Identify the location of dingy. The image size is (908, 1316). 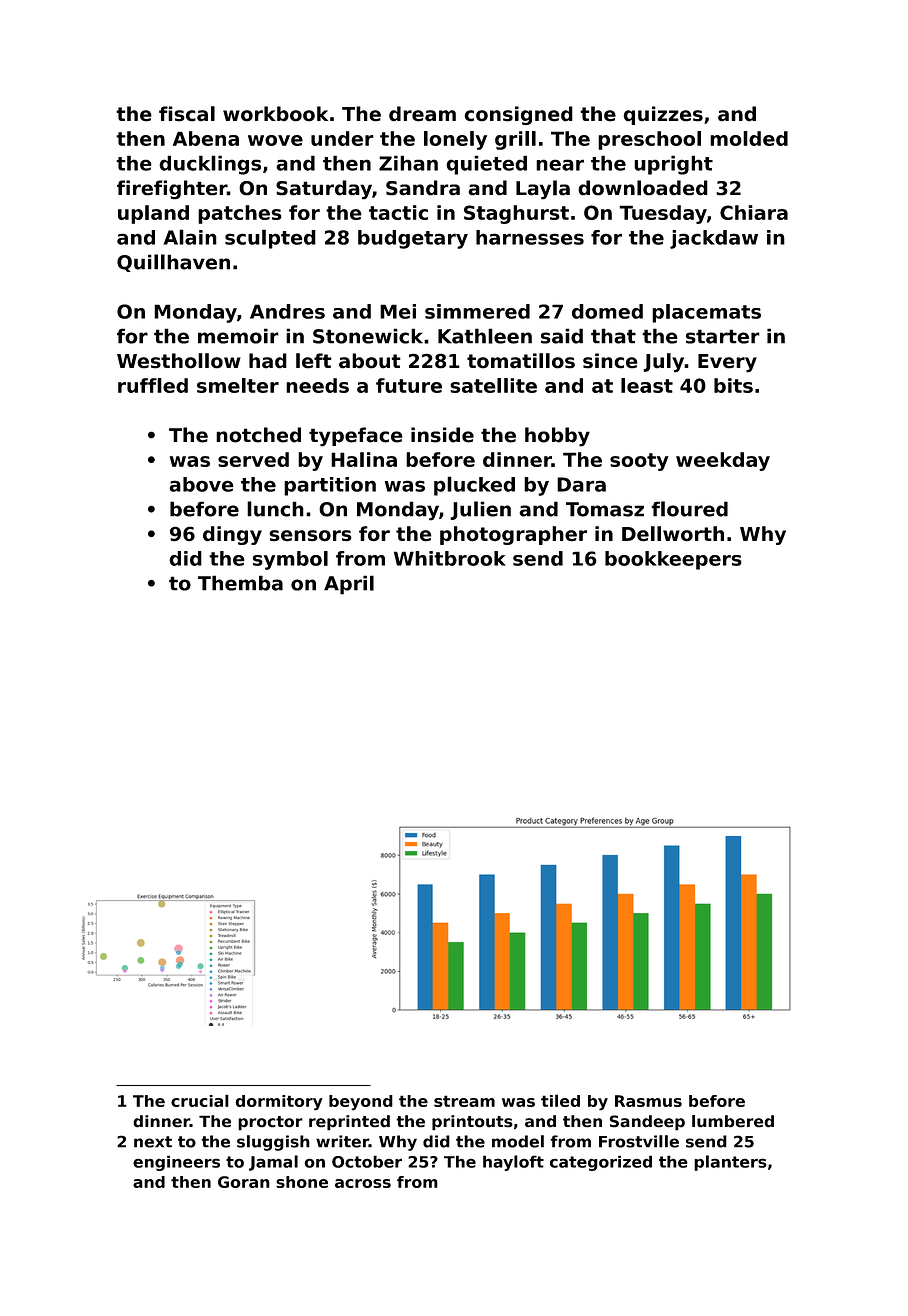
(232, 535).
